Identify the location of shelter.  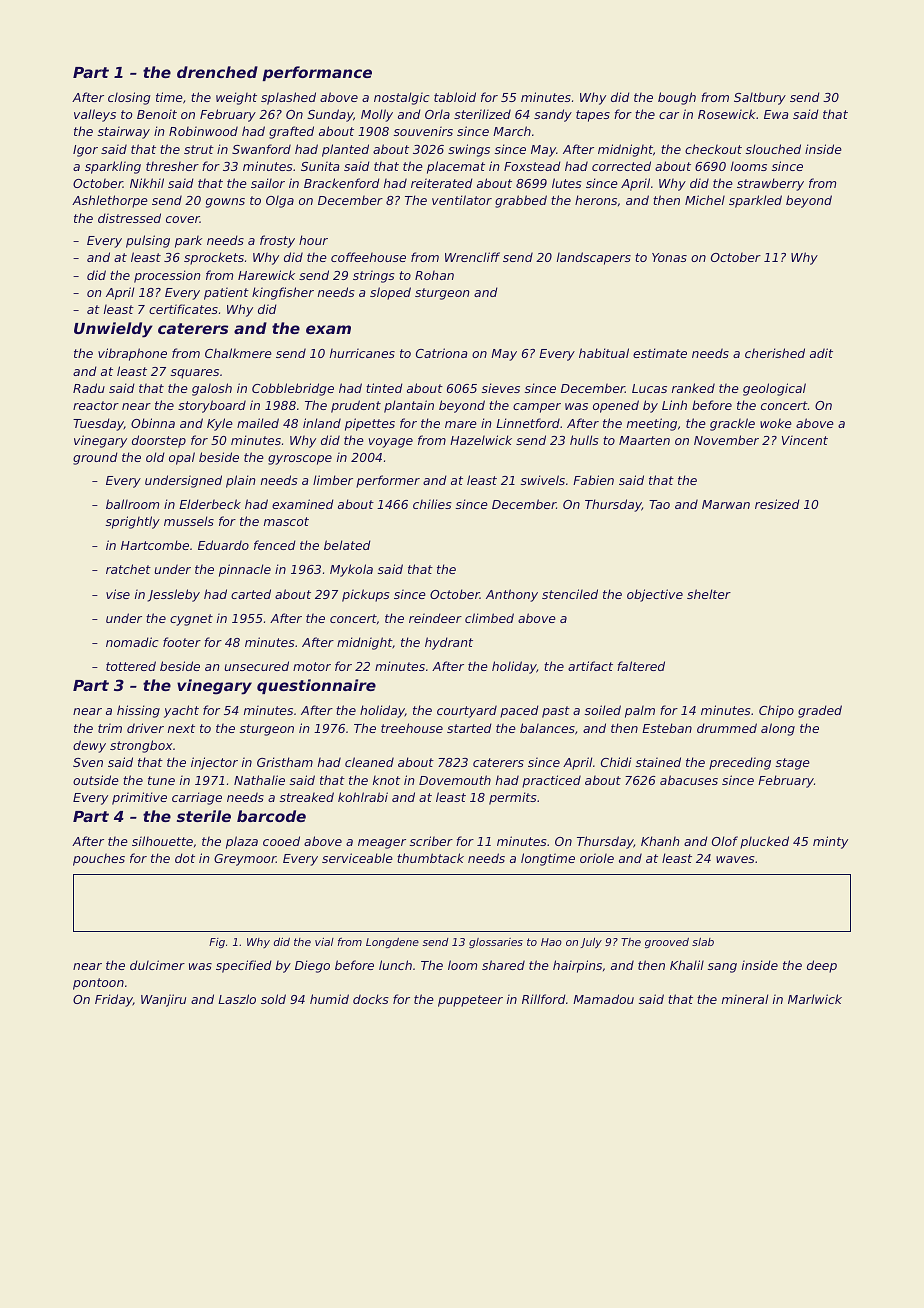
(709, 594).
